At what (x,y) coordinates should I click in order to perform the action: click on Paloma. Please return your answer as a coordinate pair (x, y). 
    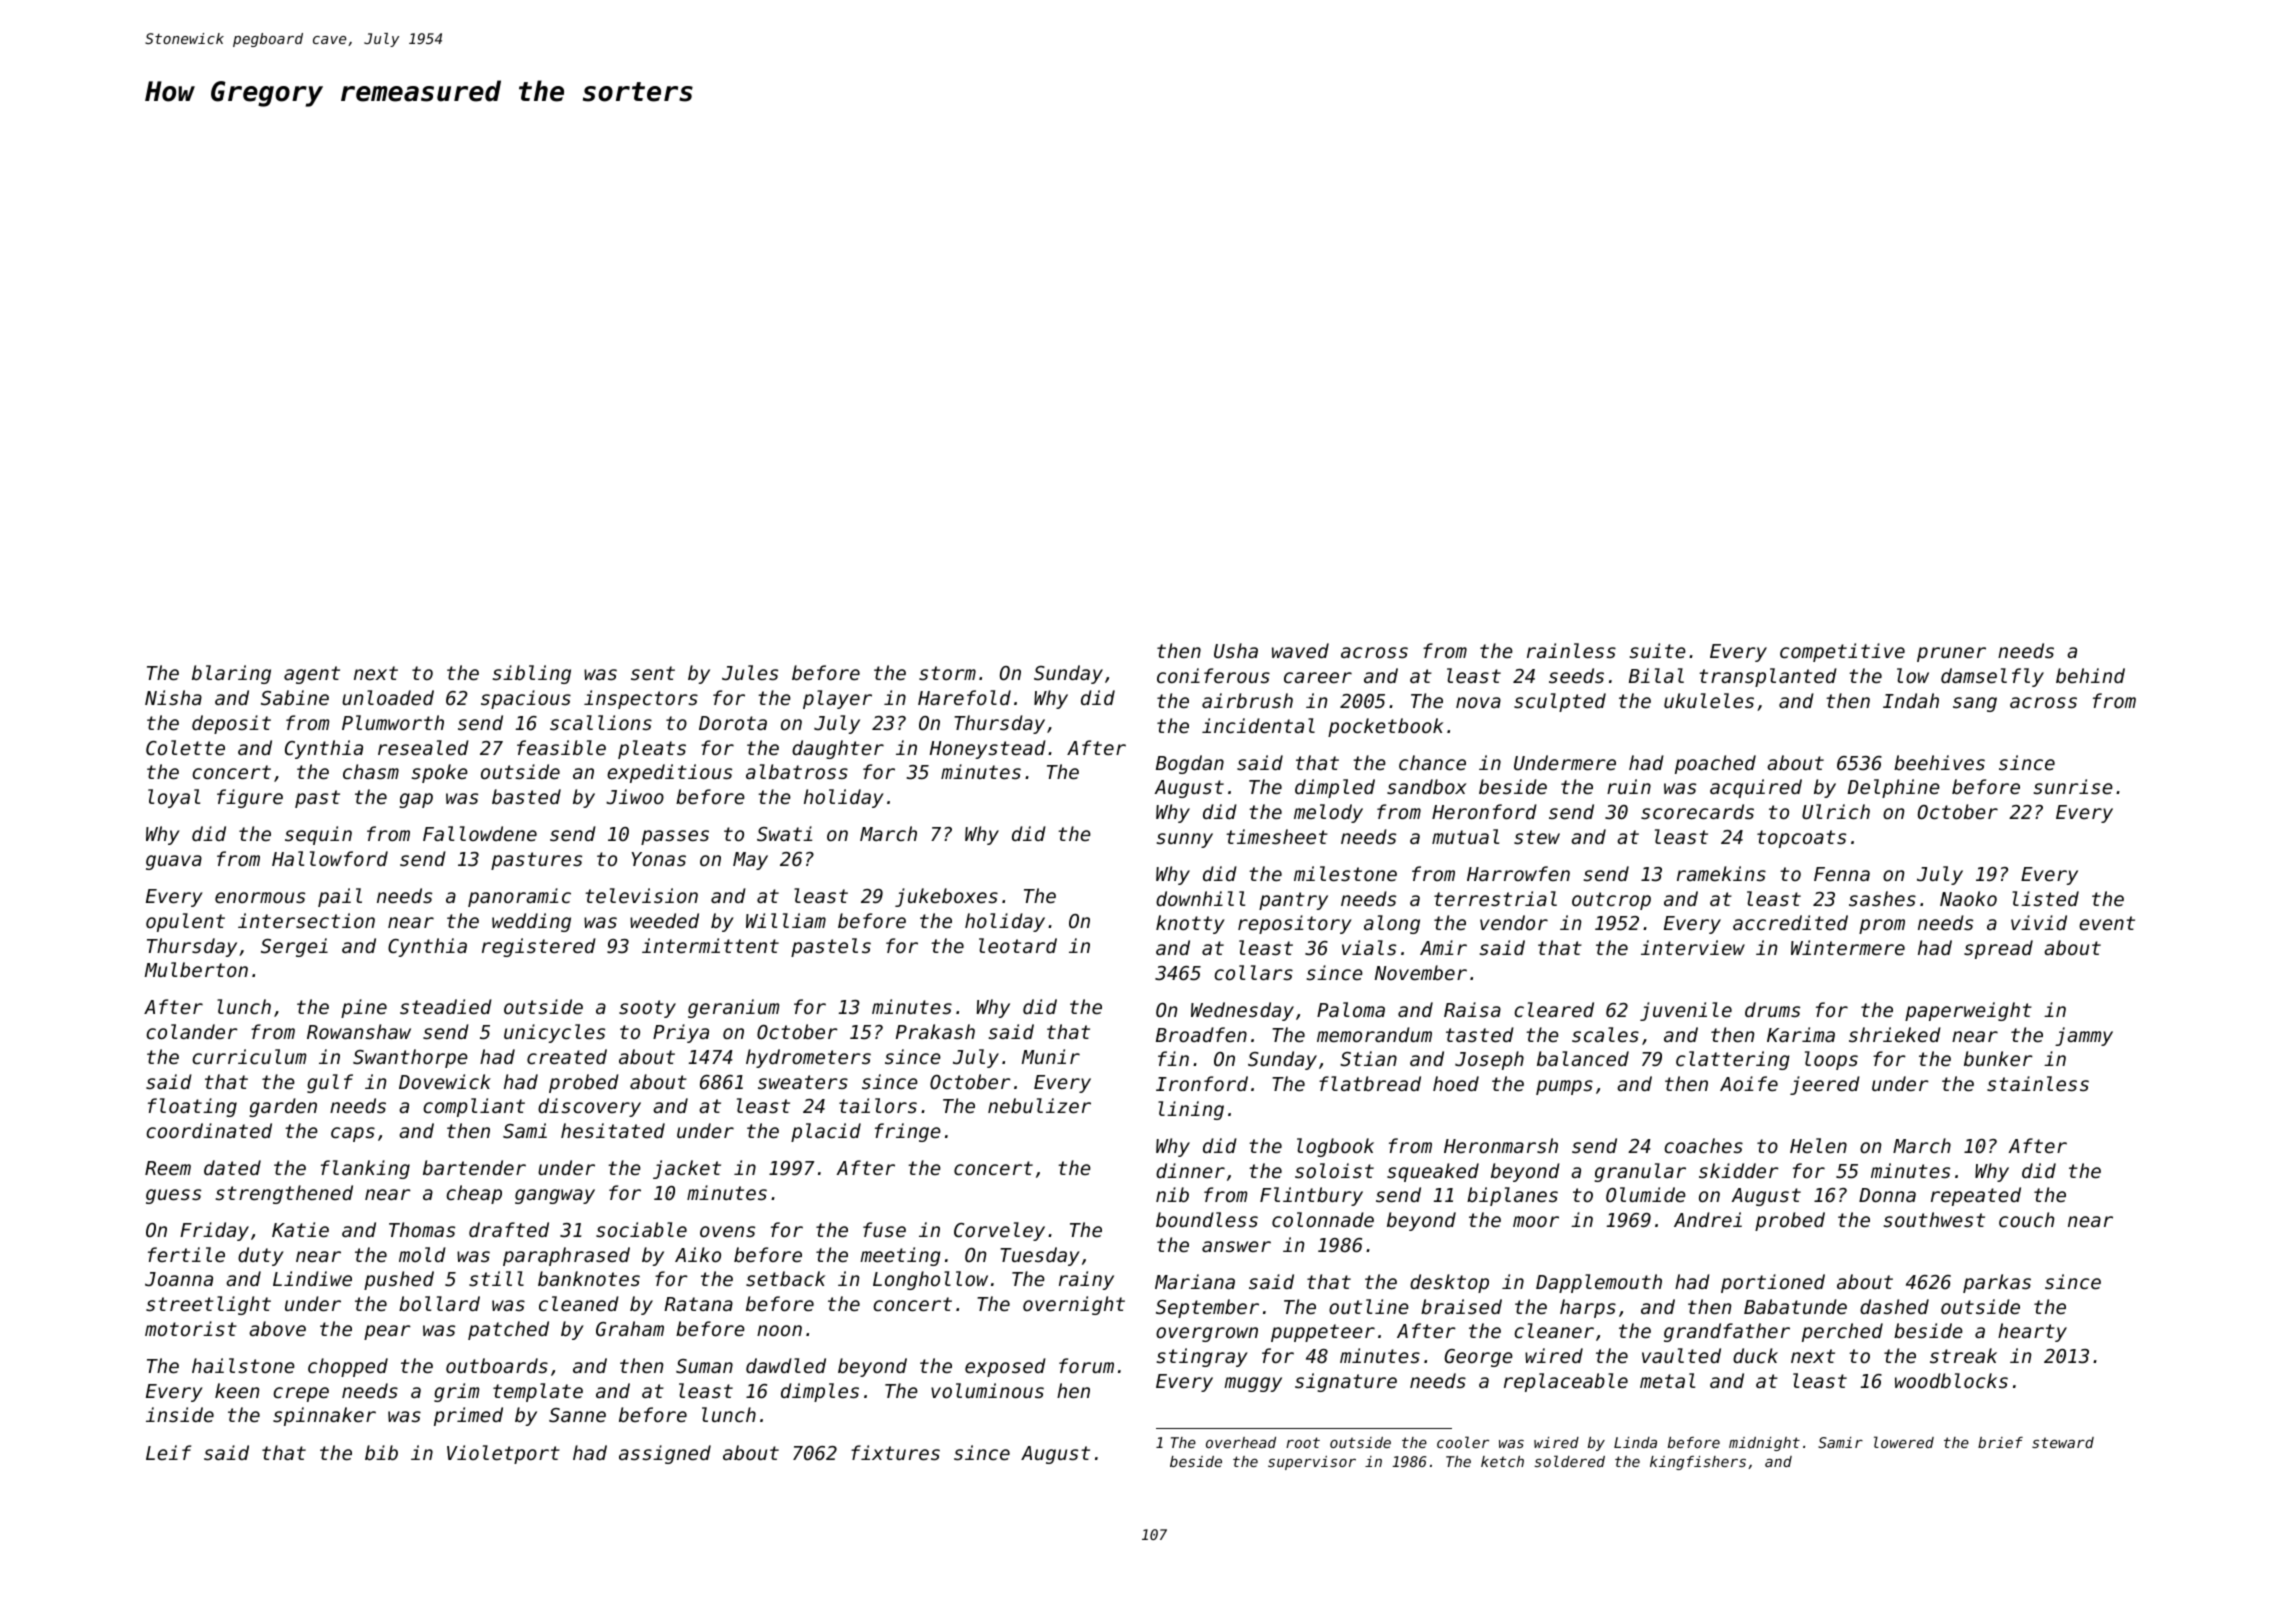
    Looking at the image, I should click on (1351, 1009).
